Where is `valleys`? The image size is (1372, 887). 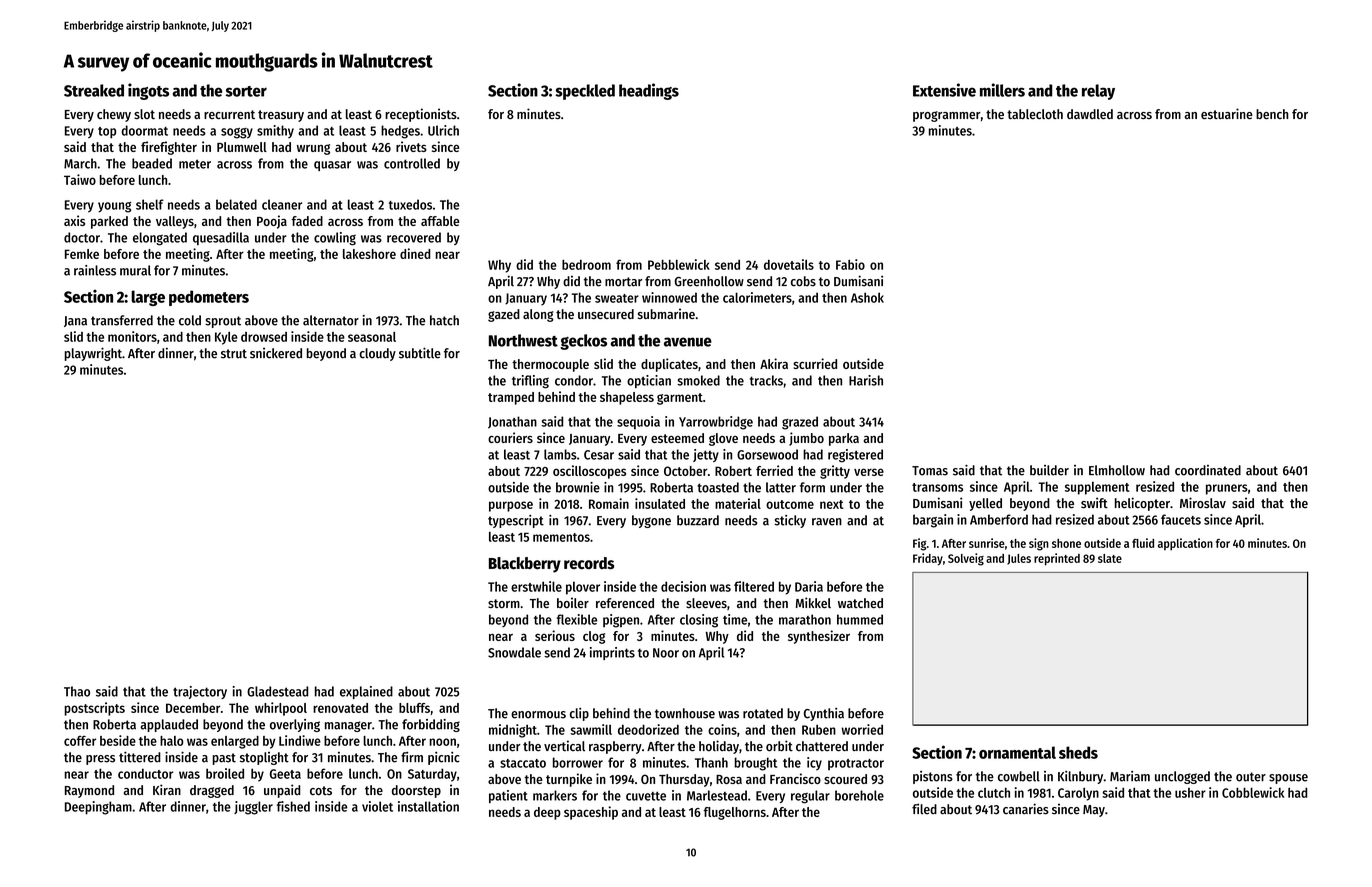 valleys is located at coordinates (175, 222).
